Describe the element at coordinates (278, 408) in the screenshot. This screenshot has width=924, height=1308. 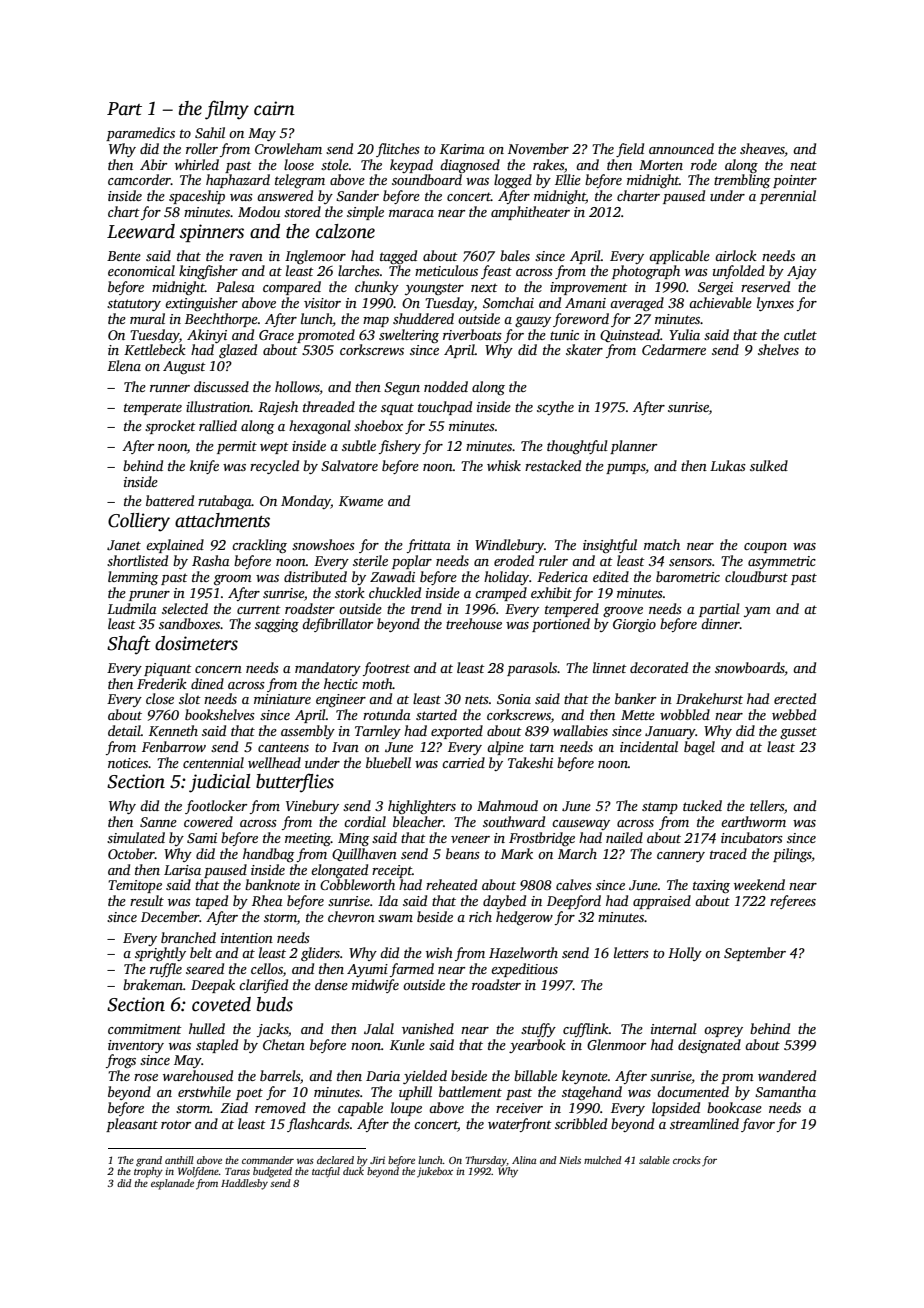
I see `Rajesh` at that location.
